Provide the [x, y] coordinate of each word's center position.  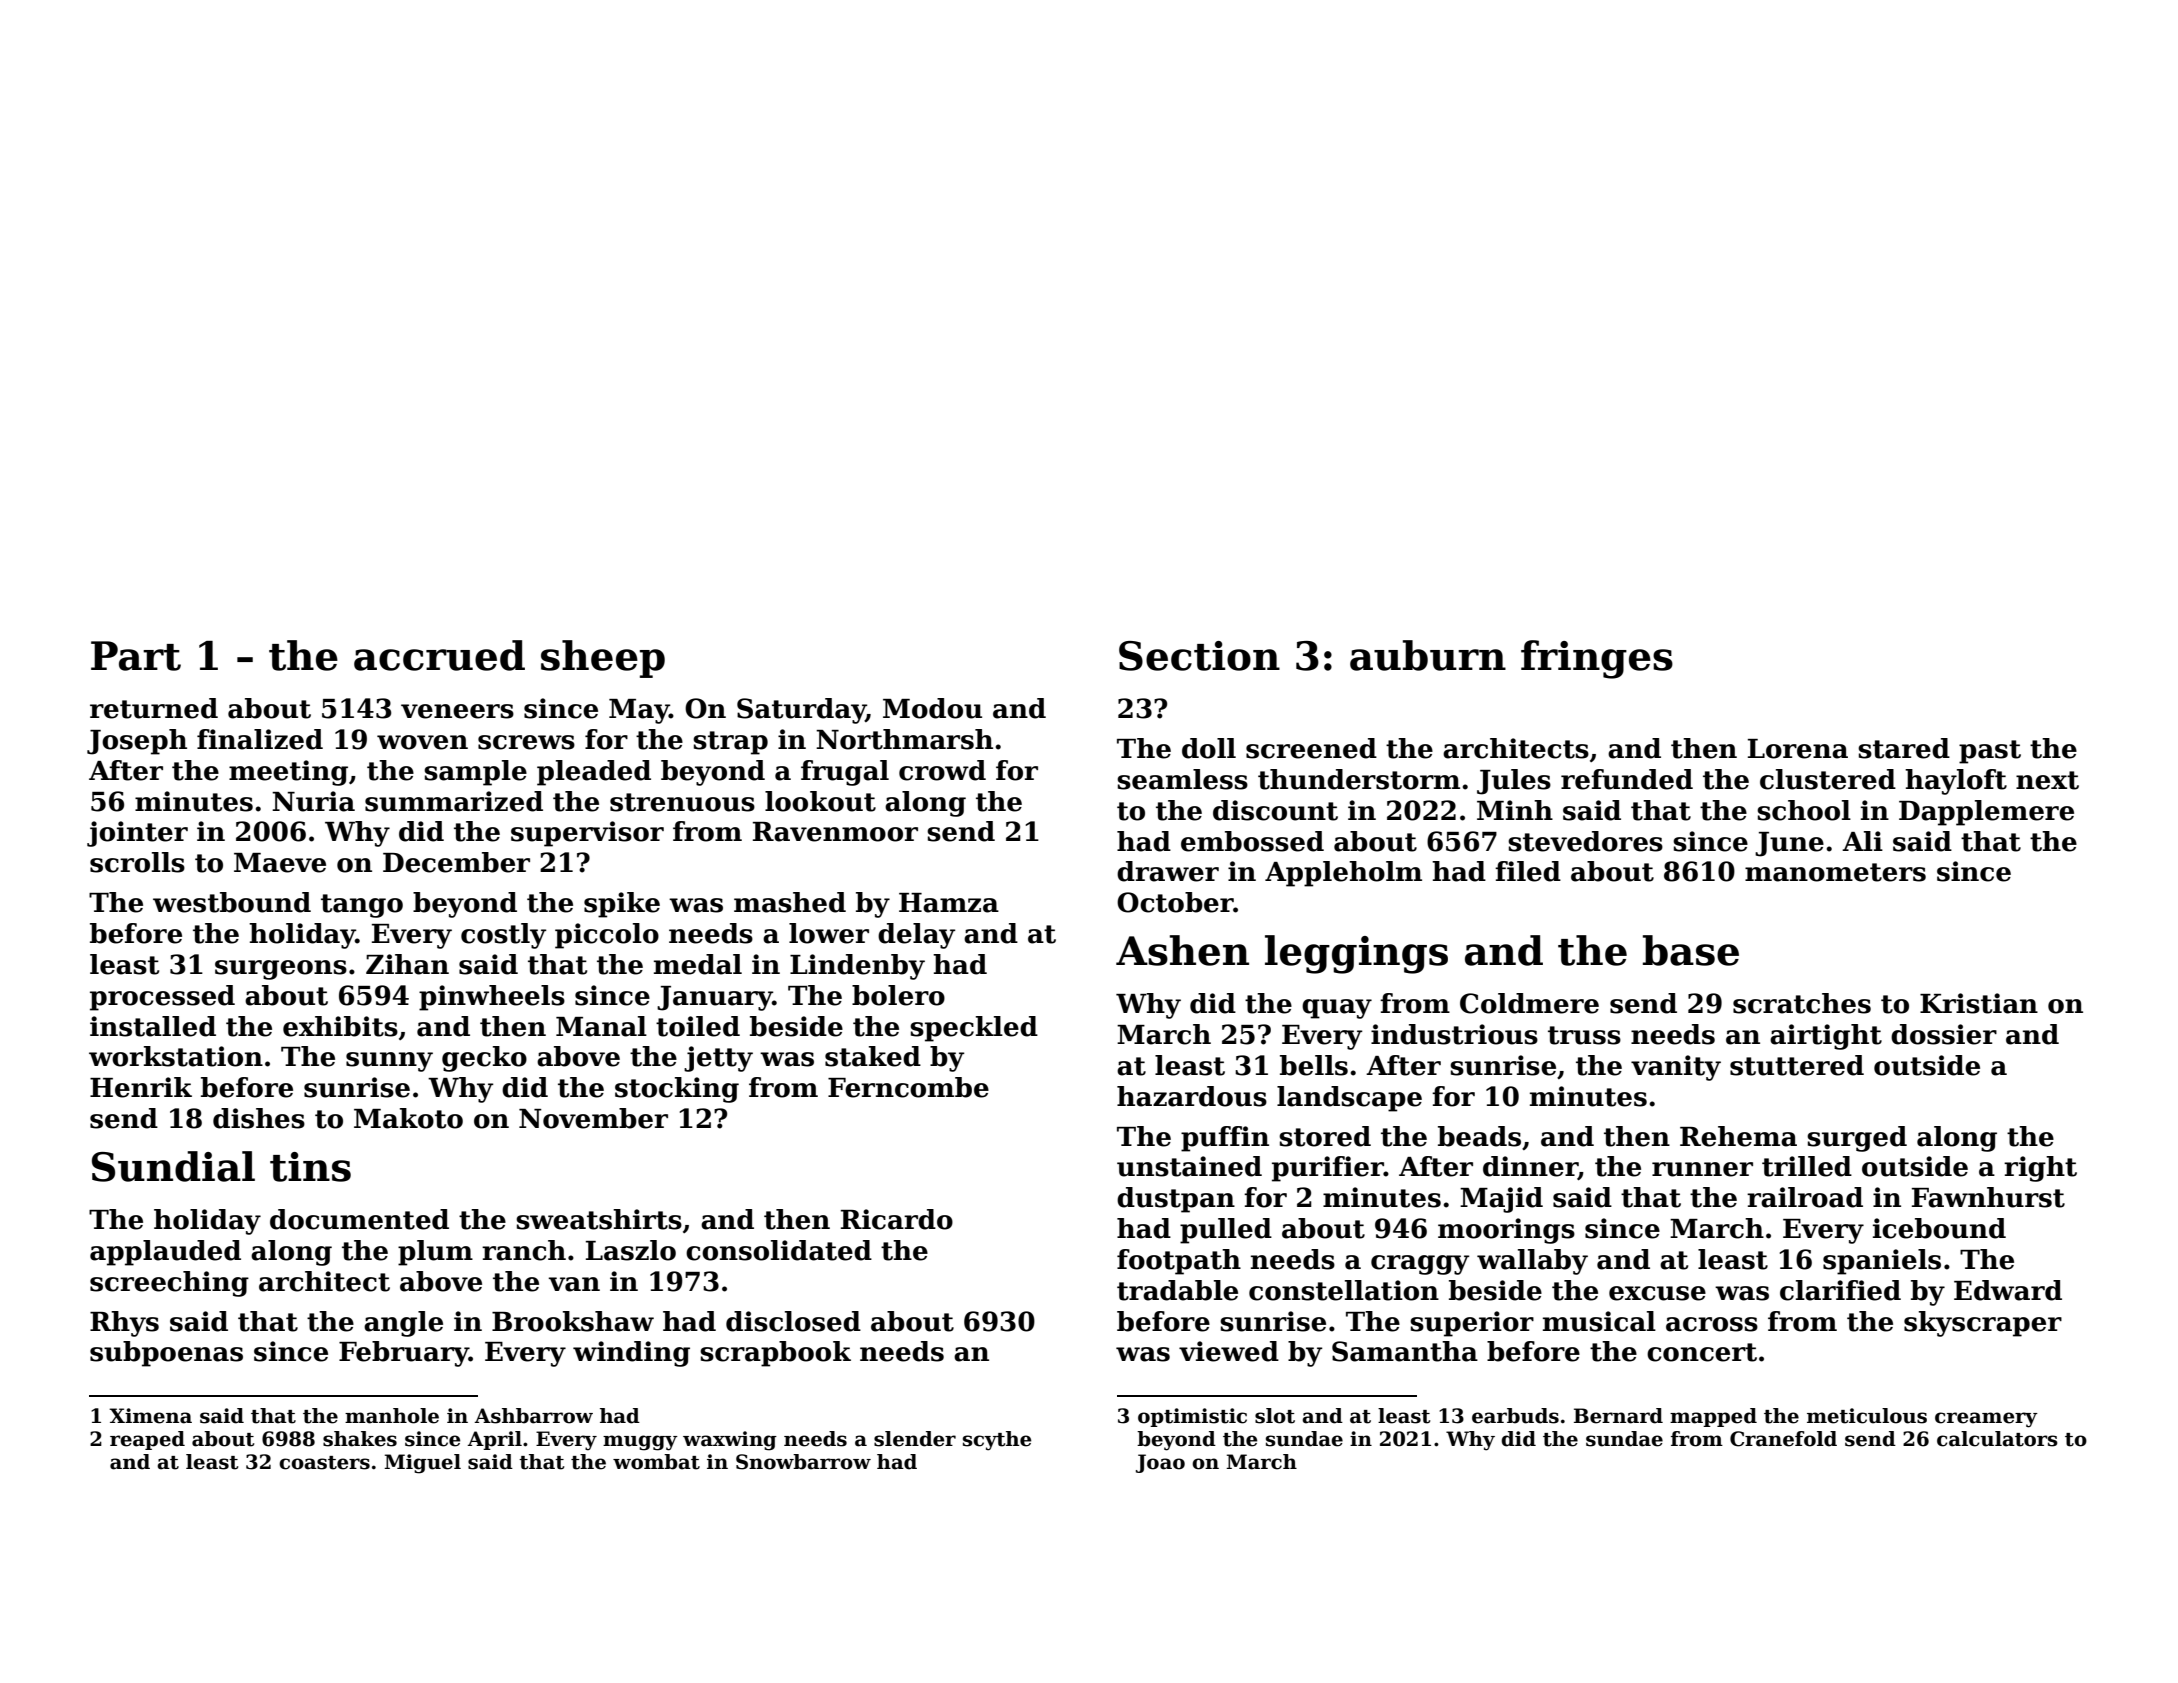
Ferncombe [908, 1087]
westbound [232, 902]
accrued [439, 655]
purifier [1328, 1169]
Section [1199, 656]
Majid [1501, 1200]
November [593, 1118]
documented [359, 1219]
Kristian [1979, 1003]
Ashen [1182, 950]
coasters [324, 1463]
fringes [1597, 659]
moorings [1506, 1231]
